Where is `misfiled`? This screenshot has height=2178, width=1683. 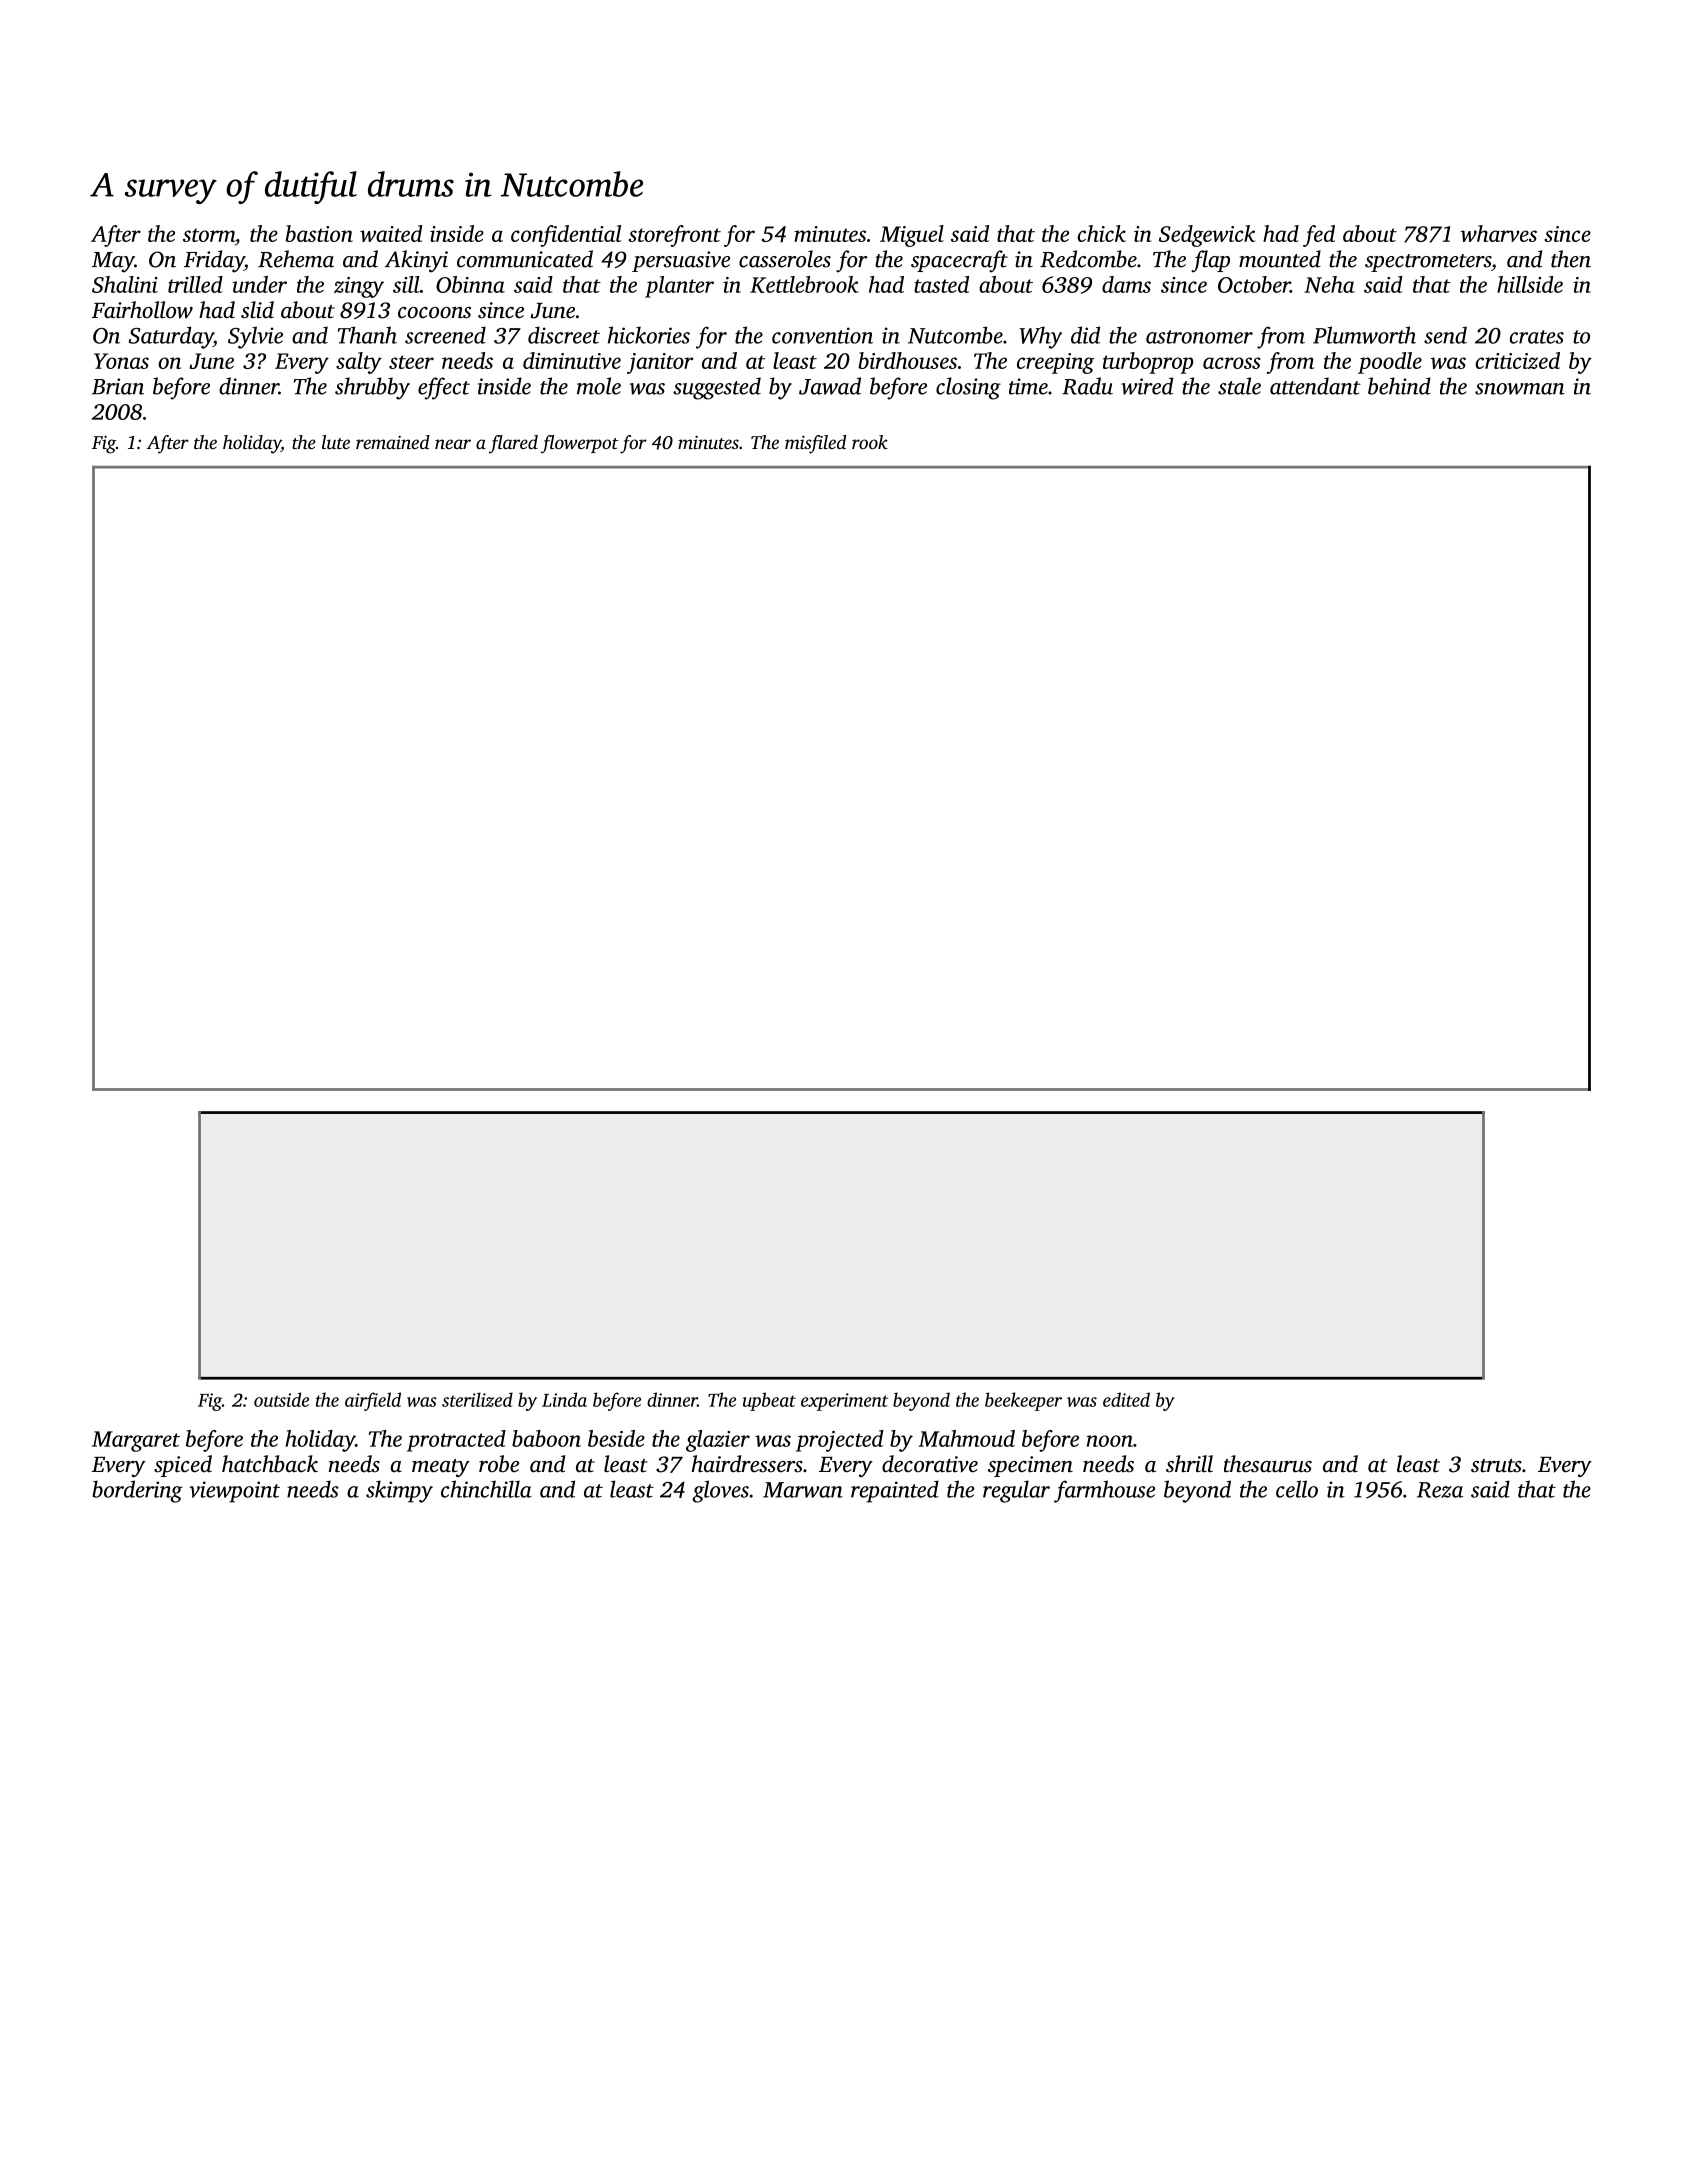 misfiled is located at coordinates (815, 444).
